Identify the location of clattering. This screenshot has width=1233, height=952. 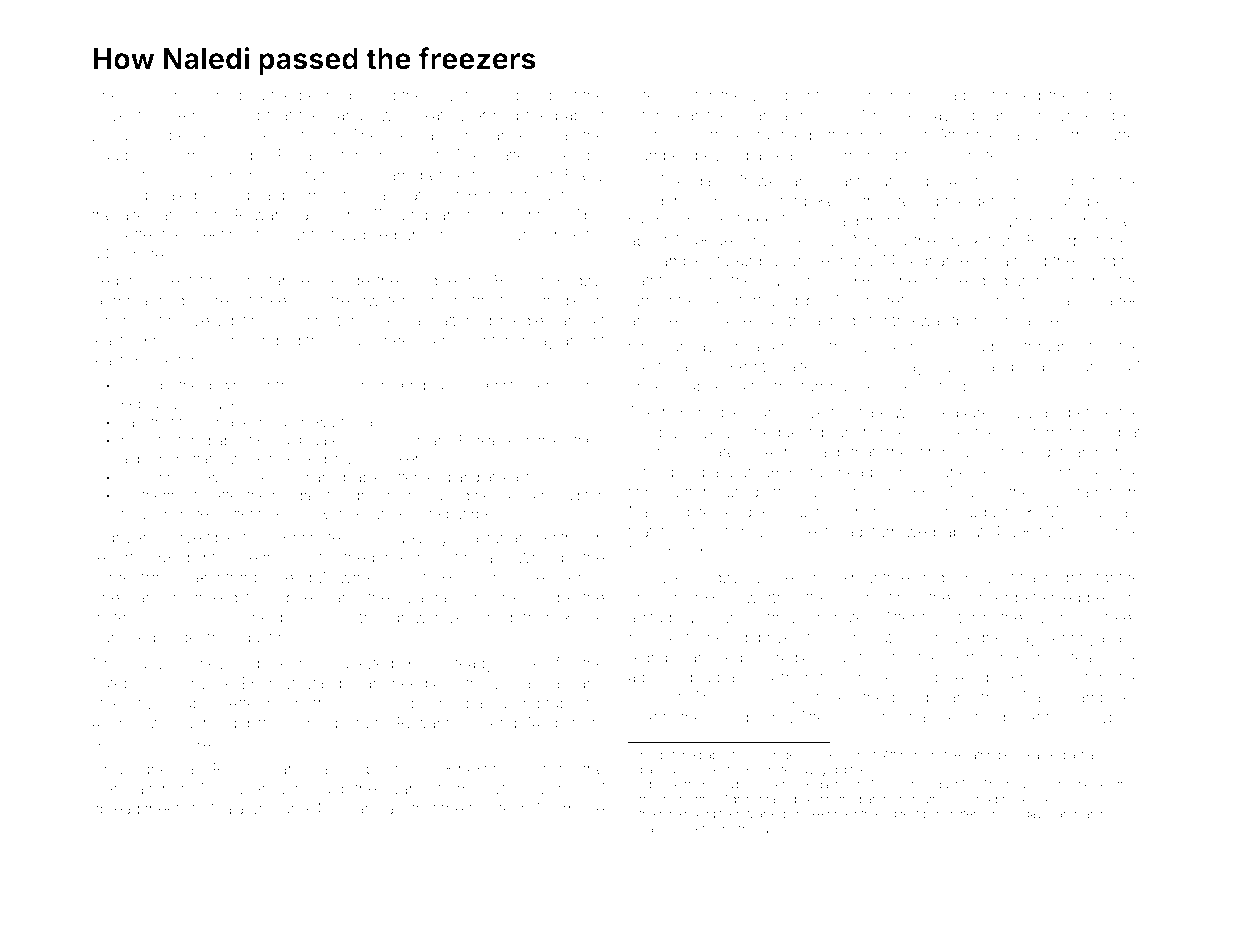
(460, 322).
